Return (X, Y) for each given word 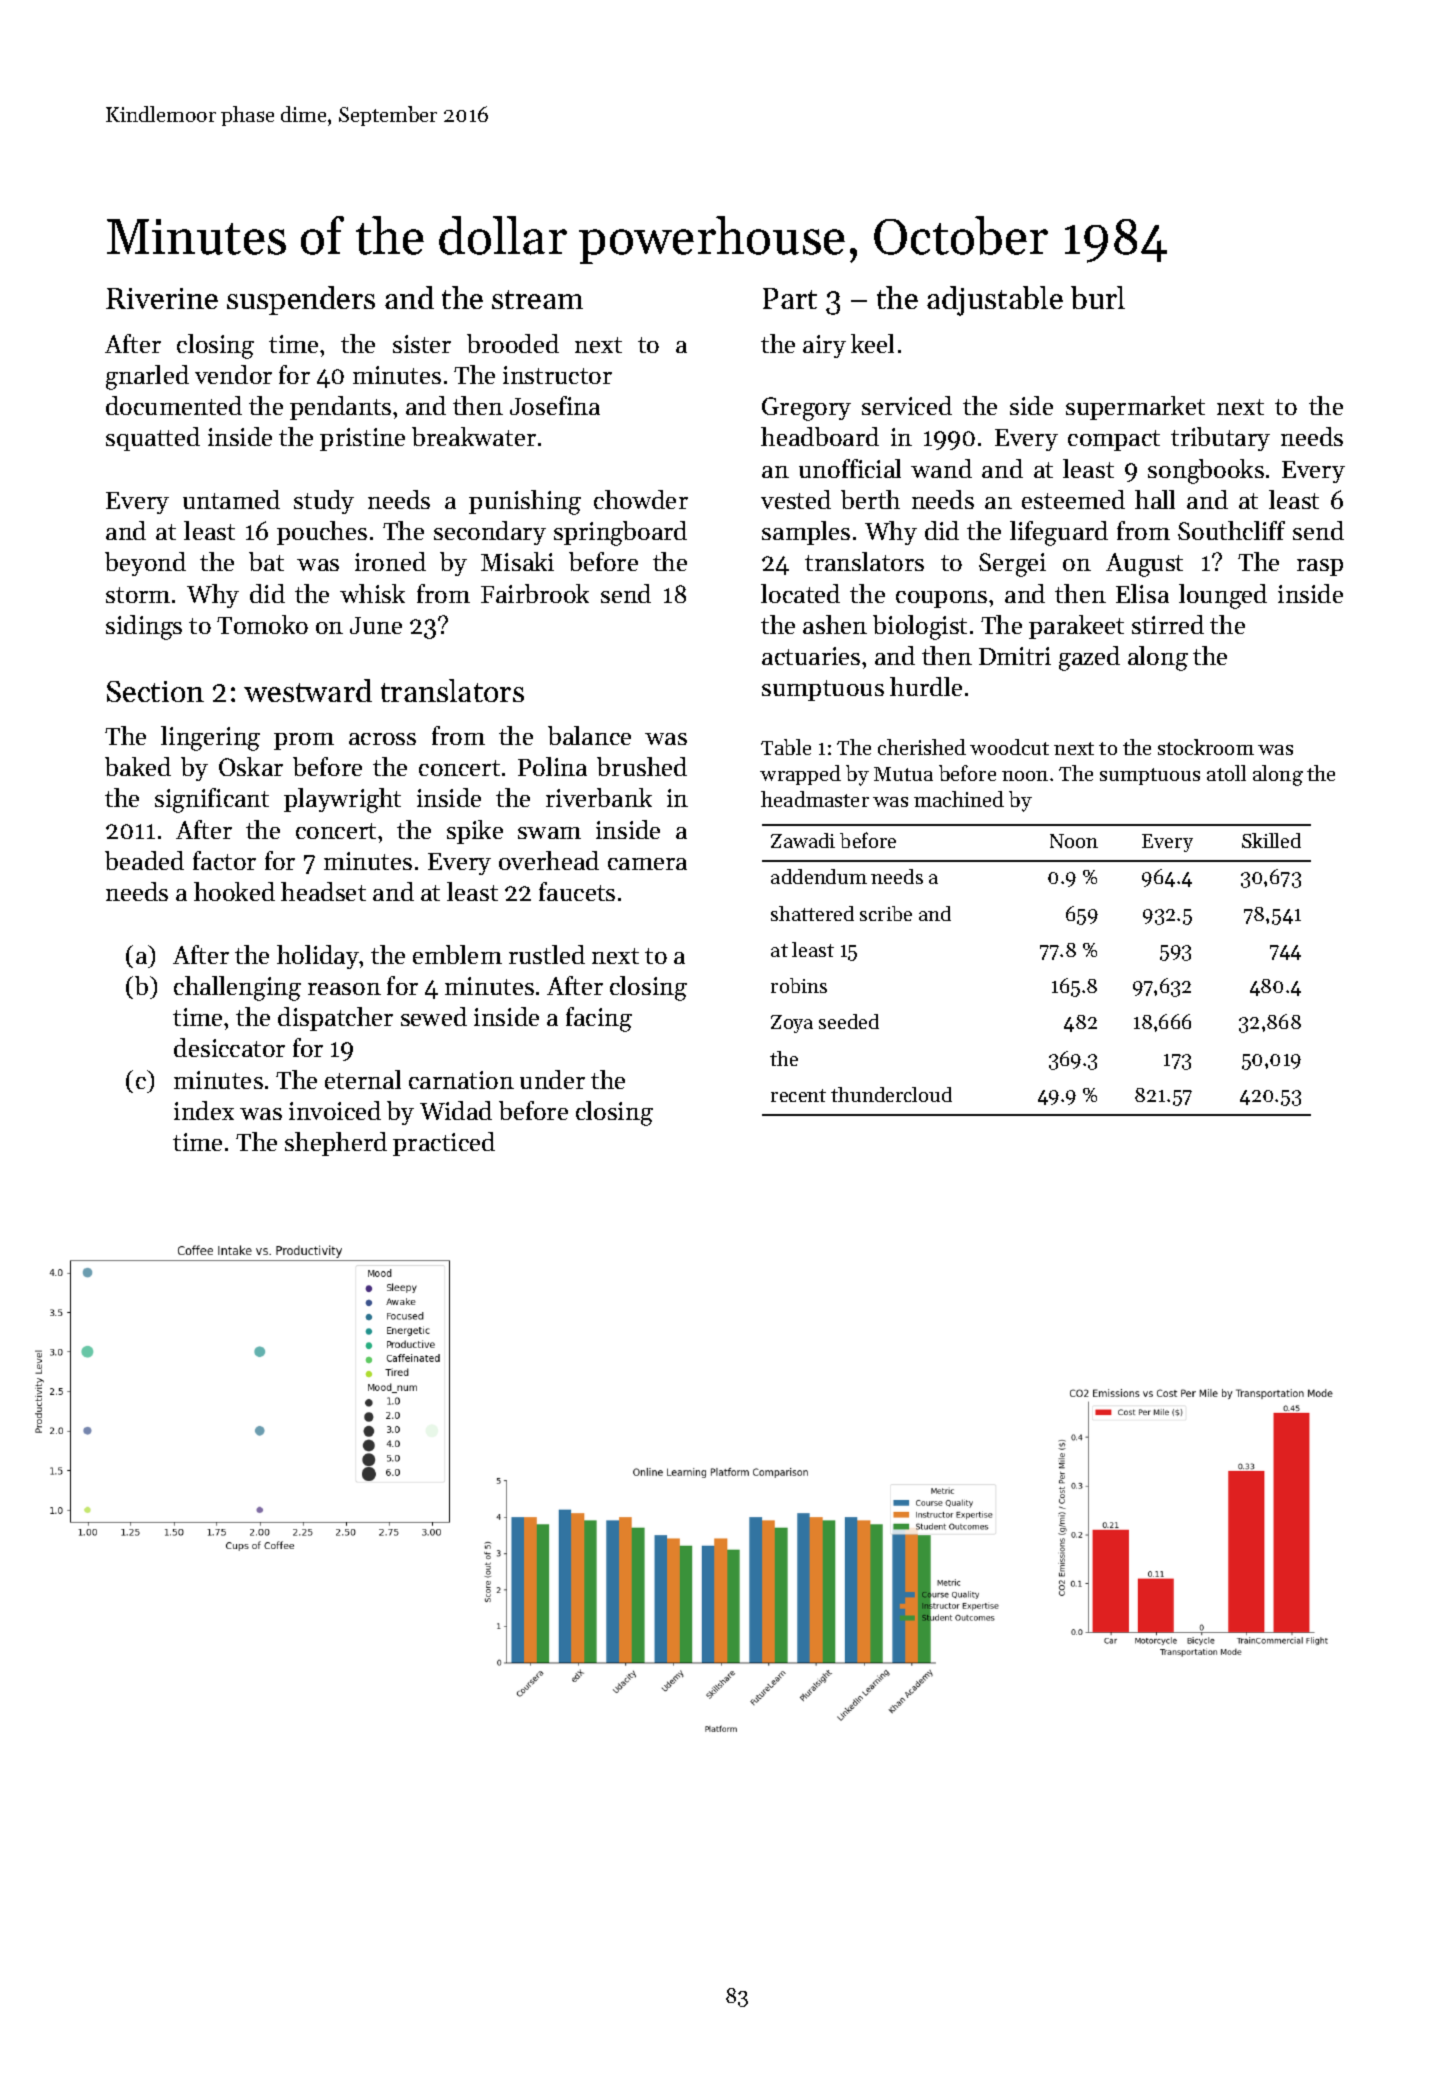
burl (1098, 297)
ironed (390, 561)
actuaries (811, 656)
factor (224, 860)
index (204, 1110)
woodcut (1009, 747)
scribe (886, 913)
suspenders (301, 300)
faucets (577, 891)
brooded (513, 343)
